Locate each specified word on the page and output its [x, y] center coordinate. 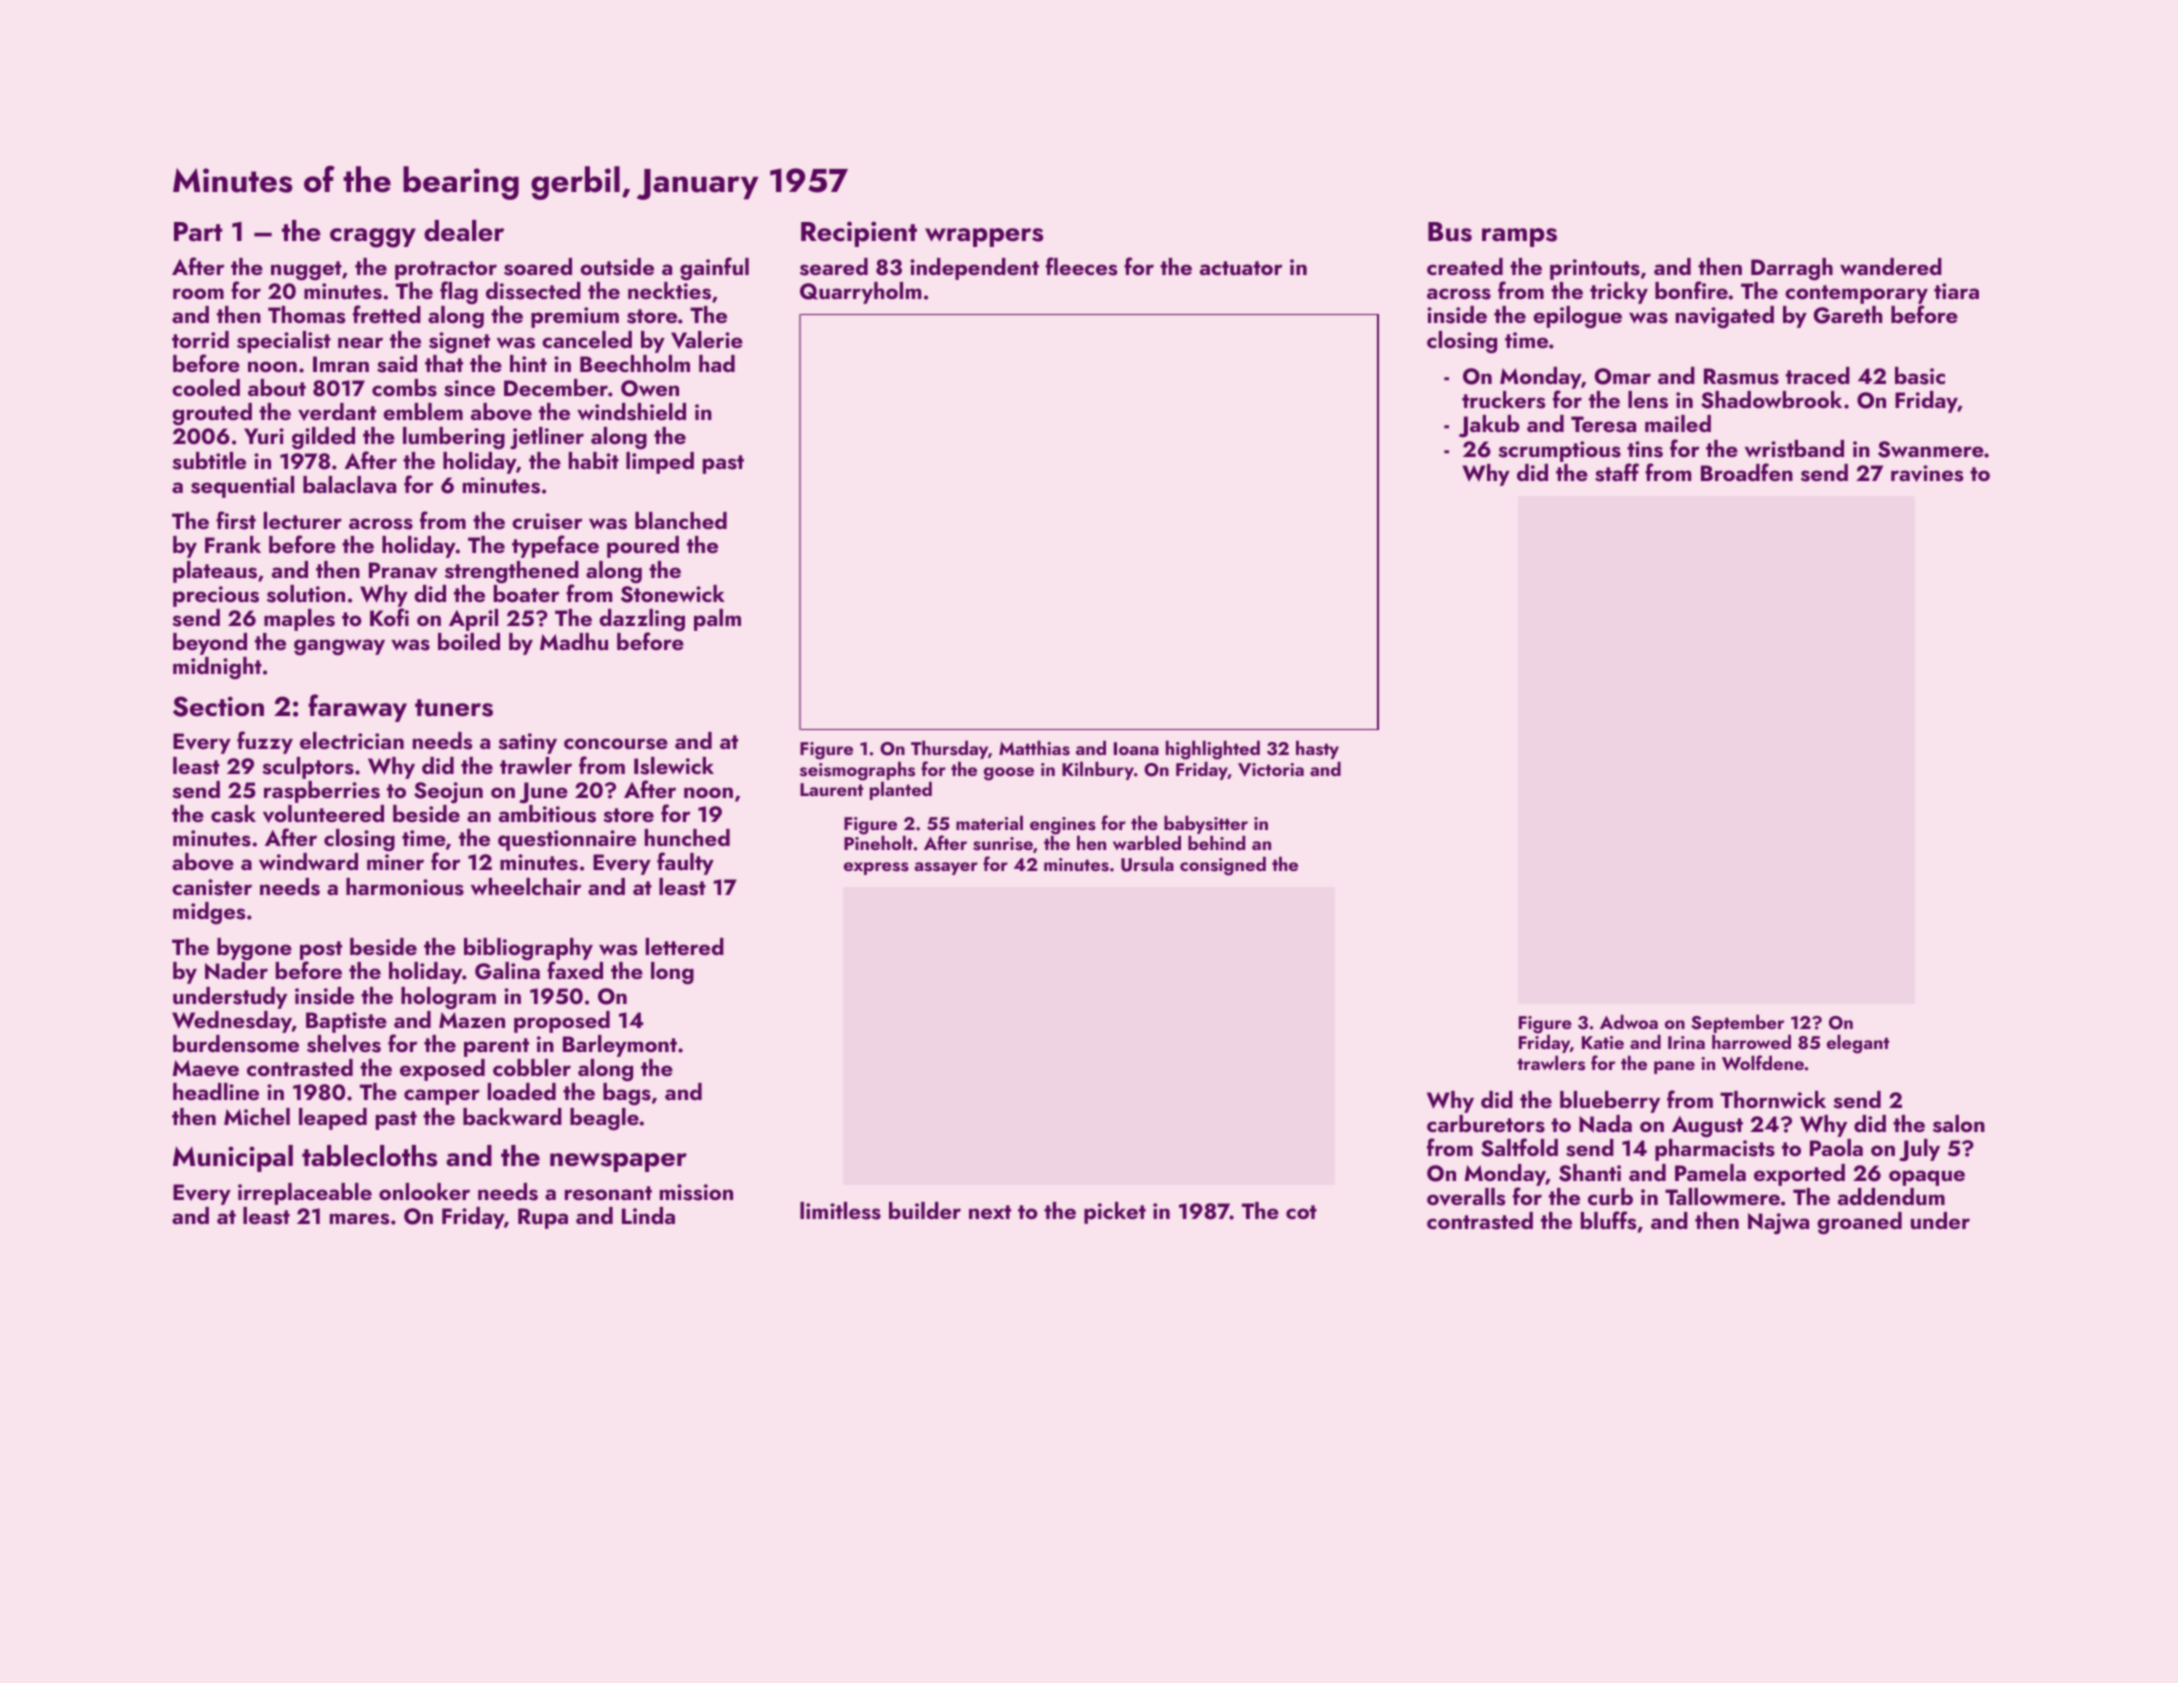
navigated [1725, 317]
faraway [357, 708]
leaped [333, 1119]
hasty [1317, 749]
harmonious [405, 887]
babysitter [1206, 825]
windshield [631, 412]
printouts [1595, 269]
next [990, 1212]
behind [1216, 843]
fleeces [1081, 266]
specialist [284, 342]
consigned [1223, 866]
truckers [1503, 400]
